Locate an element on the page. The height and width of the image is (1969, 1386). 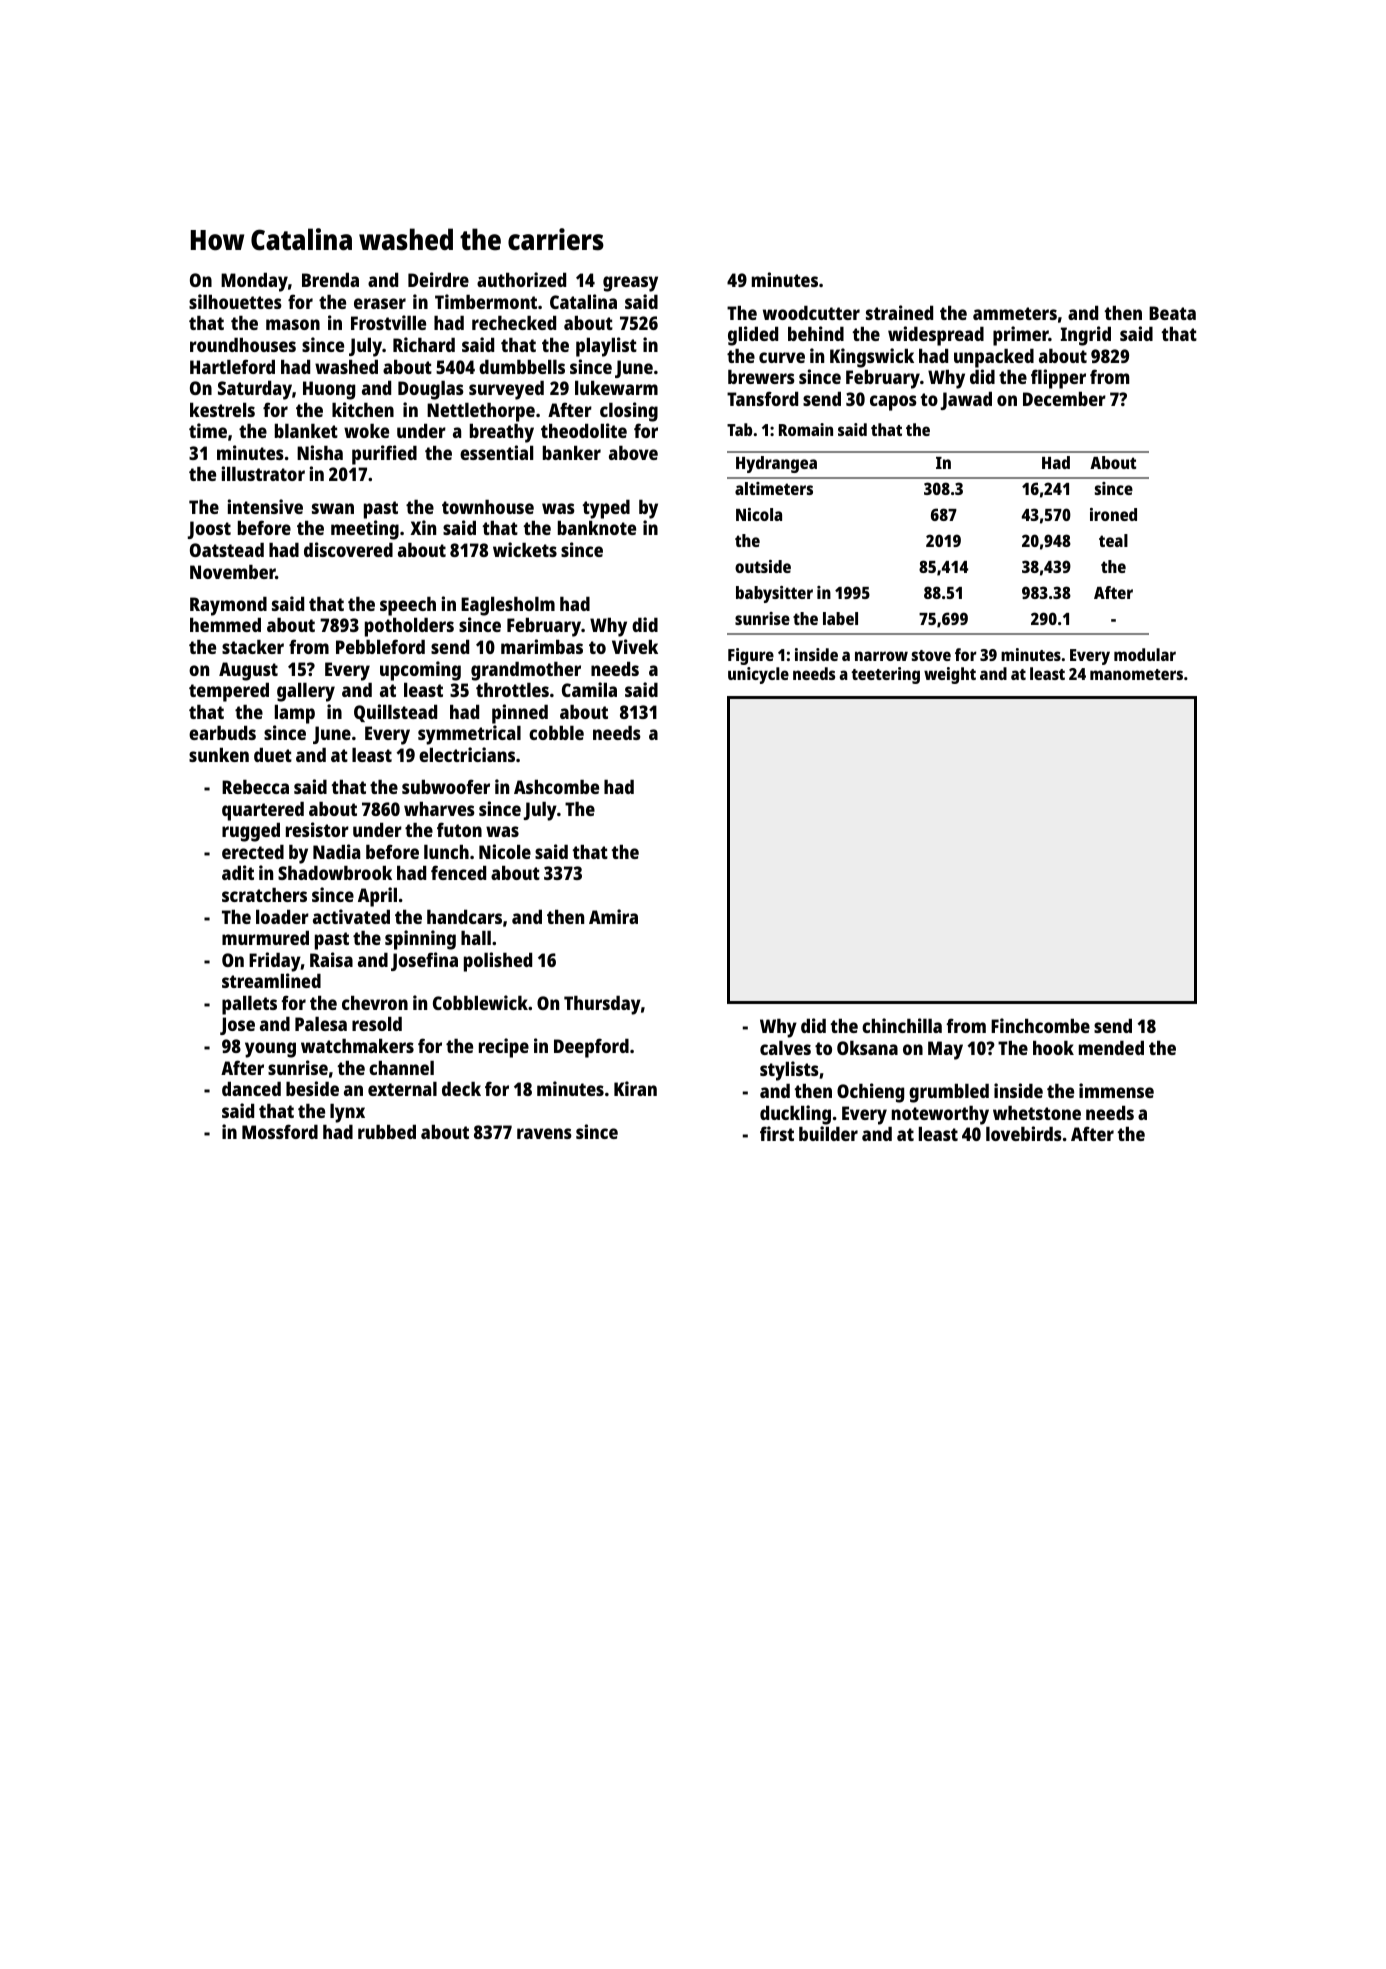
hook is located at coordinates (1053, 1047).
